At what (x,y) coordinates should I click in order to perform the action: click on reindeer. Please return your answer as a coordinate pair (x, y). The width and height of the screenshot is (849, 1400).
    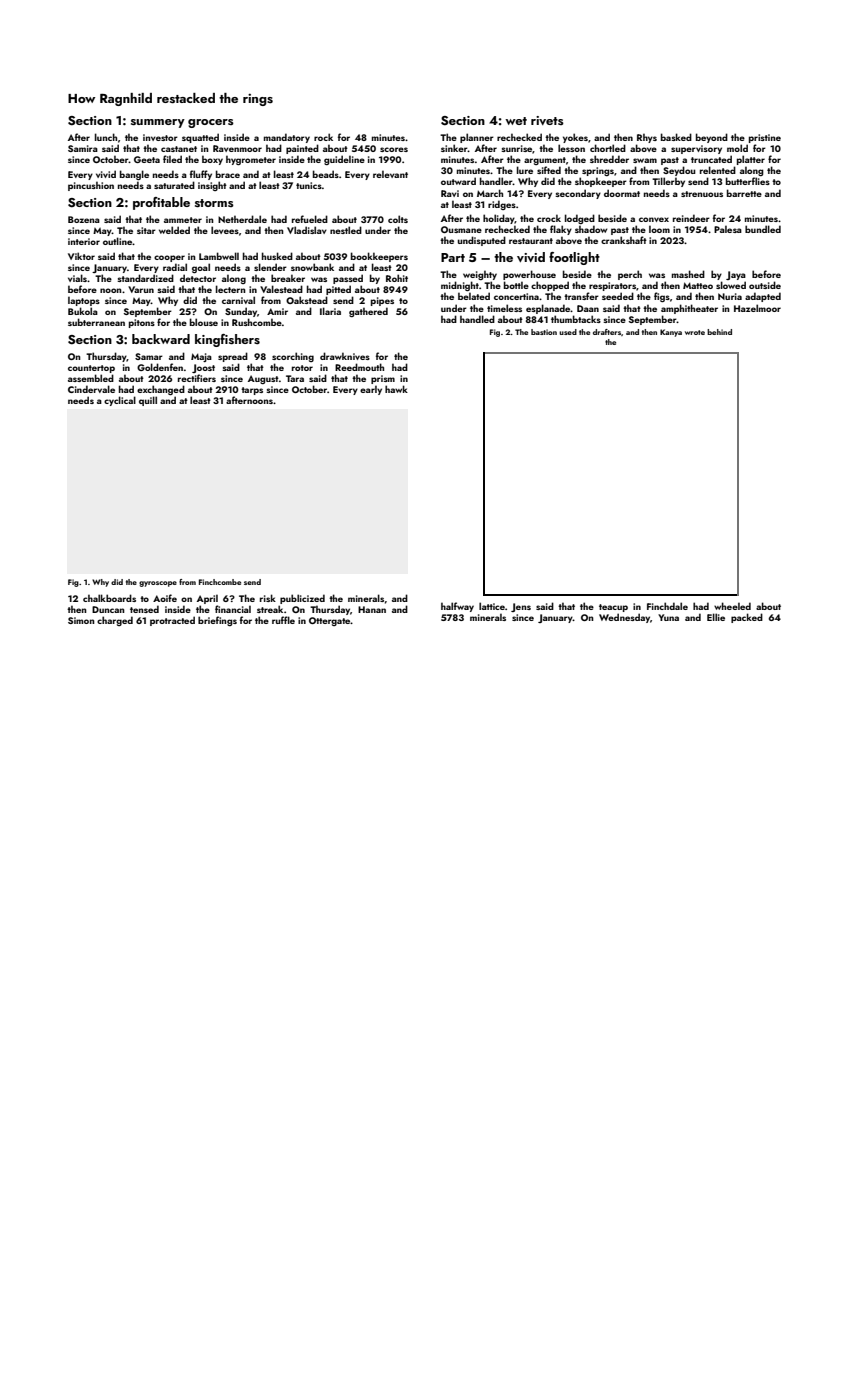
    Looking at the image, I should click on (691, 218).
